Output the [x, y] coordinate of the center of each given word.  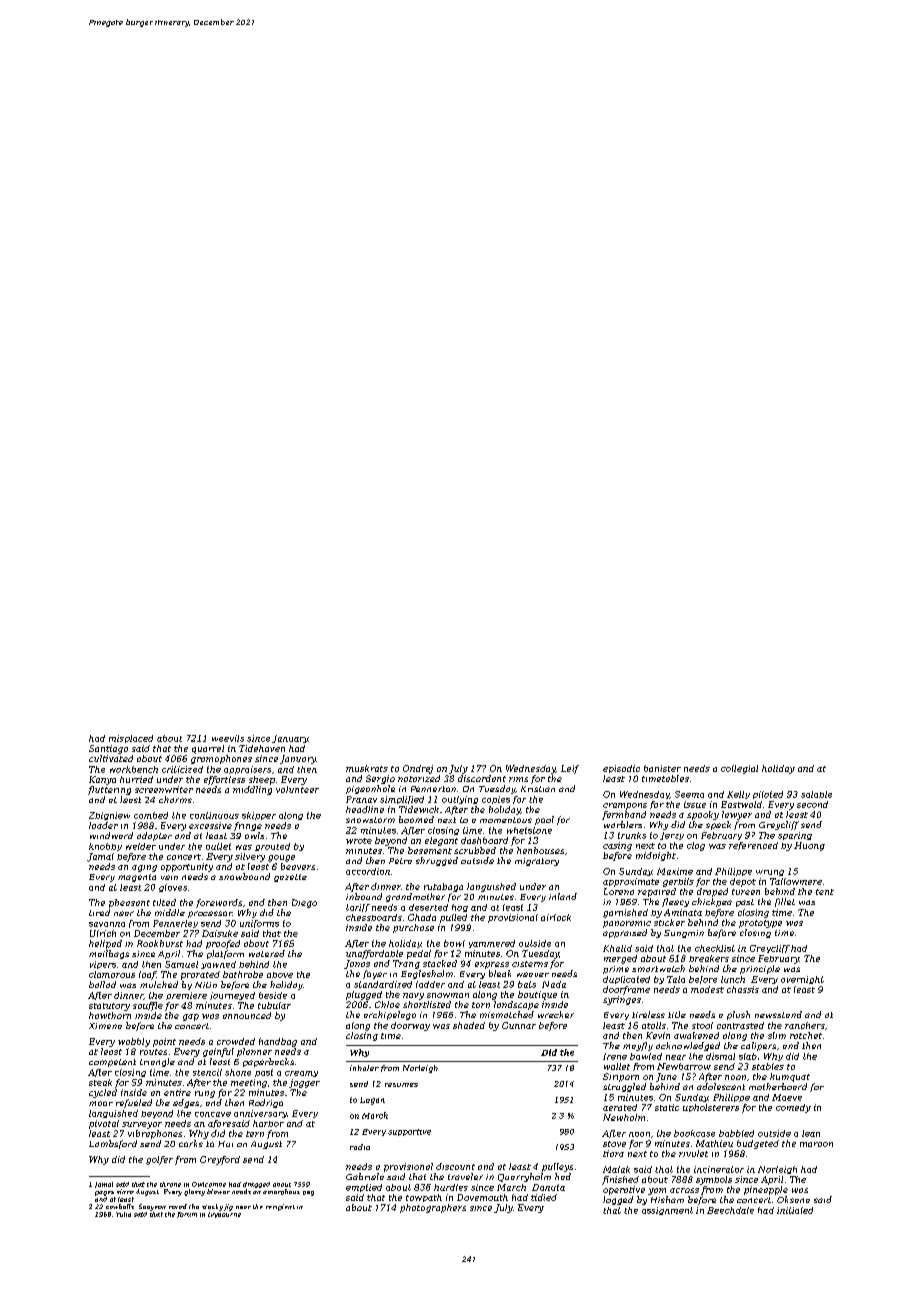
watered [267, 953]
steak [100, 1082]
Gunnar [519, 1025]
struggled [624, 1087]
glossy [194, 1192]
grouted [272, 847]
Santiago [108, 749]
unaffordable [374, 954]
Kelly [738, 795]
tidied [544, 1197]
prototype [760, 924]
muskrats [367, 768]
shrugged [437, 861]
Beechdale [730, 1210]
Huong [809, 846]
